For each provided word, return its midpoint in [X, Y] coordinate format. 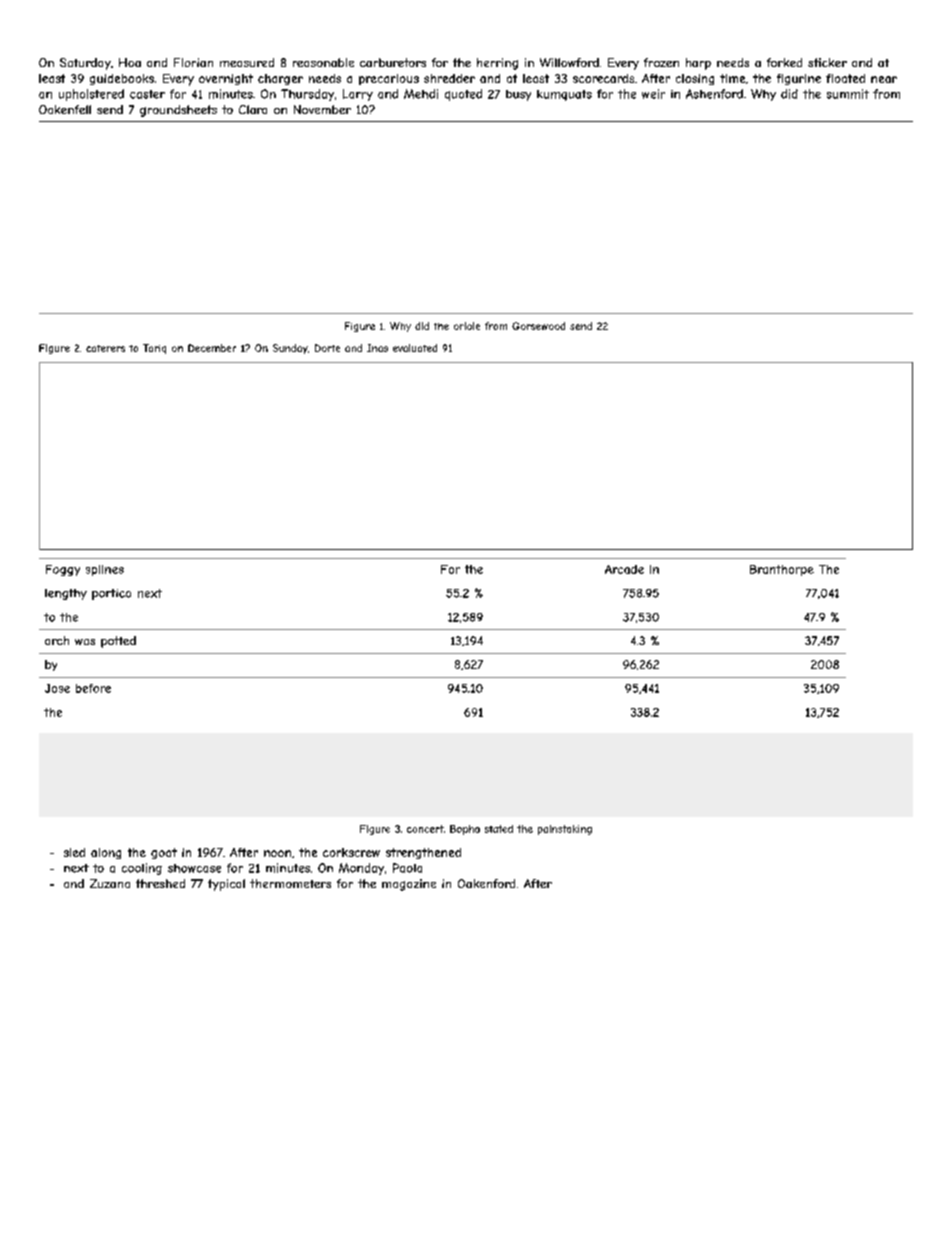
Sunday [290, 349]
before [93, 688]
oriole [467, 326]
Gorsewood [538, 326]
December [212, 348]
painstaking [565, 830]
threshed [160, 883]
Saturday [85, 64]
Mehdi [421, 94]
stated [499, 829]
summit [848, 94]
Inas [377, 348]
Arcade [624, 569]
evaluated [415, 348]
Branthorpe [782, 570]
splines [105, 570]
